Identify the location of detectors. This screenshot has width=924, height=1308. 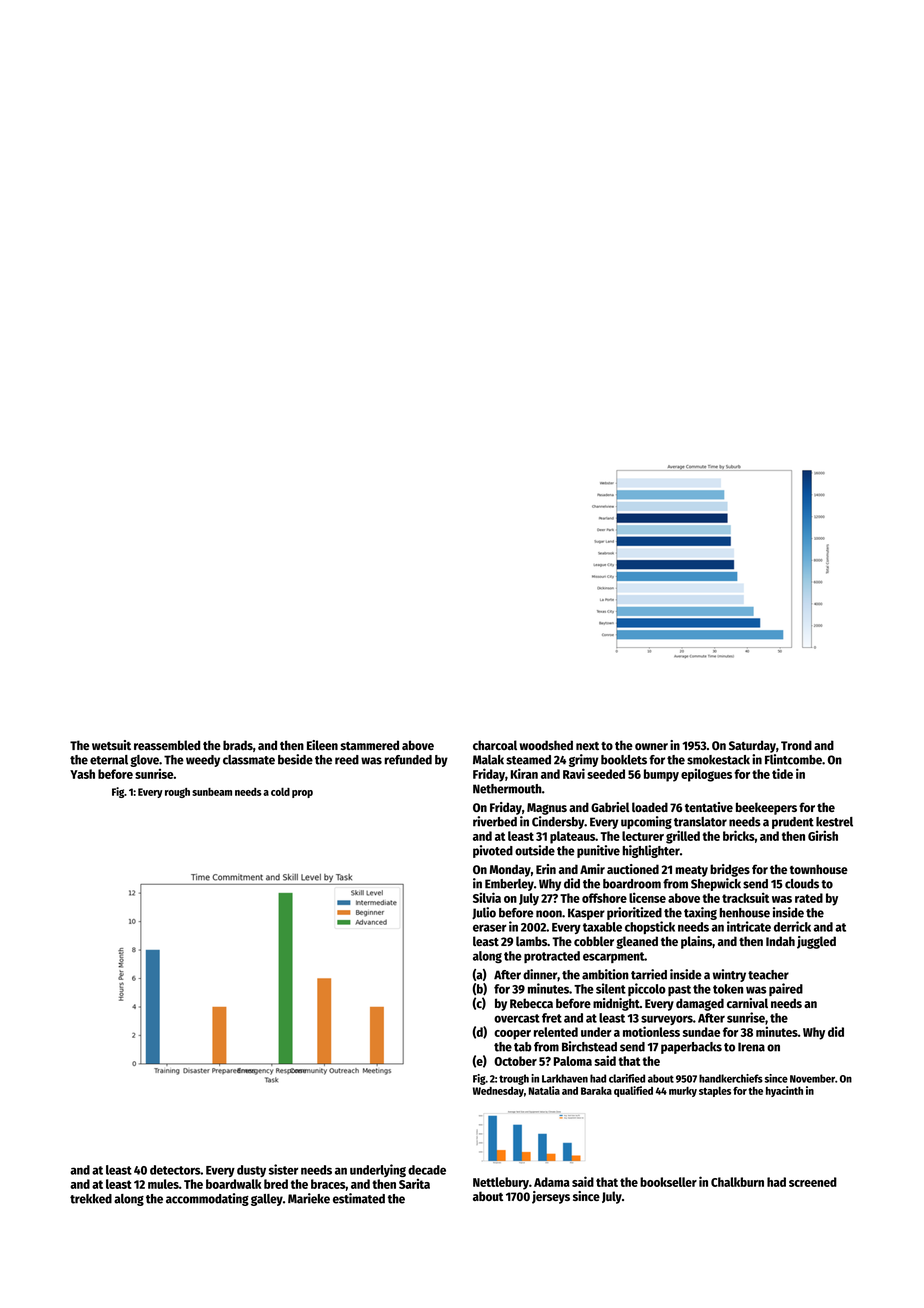
(175, 1170).
